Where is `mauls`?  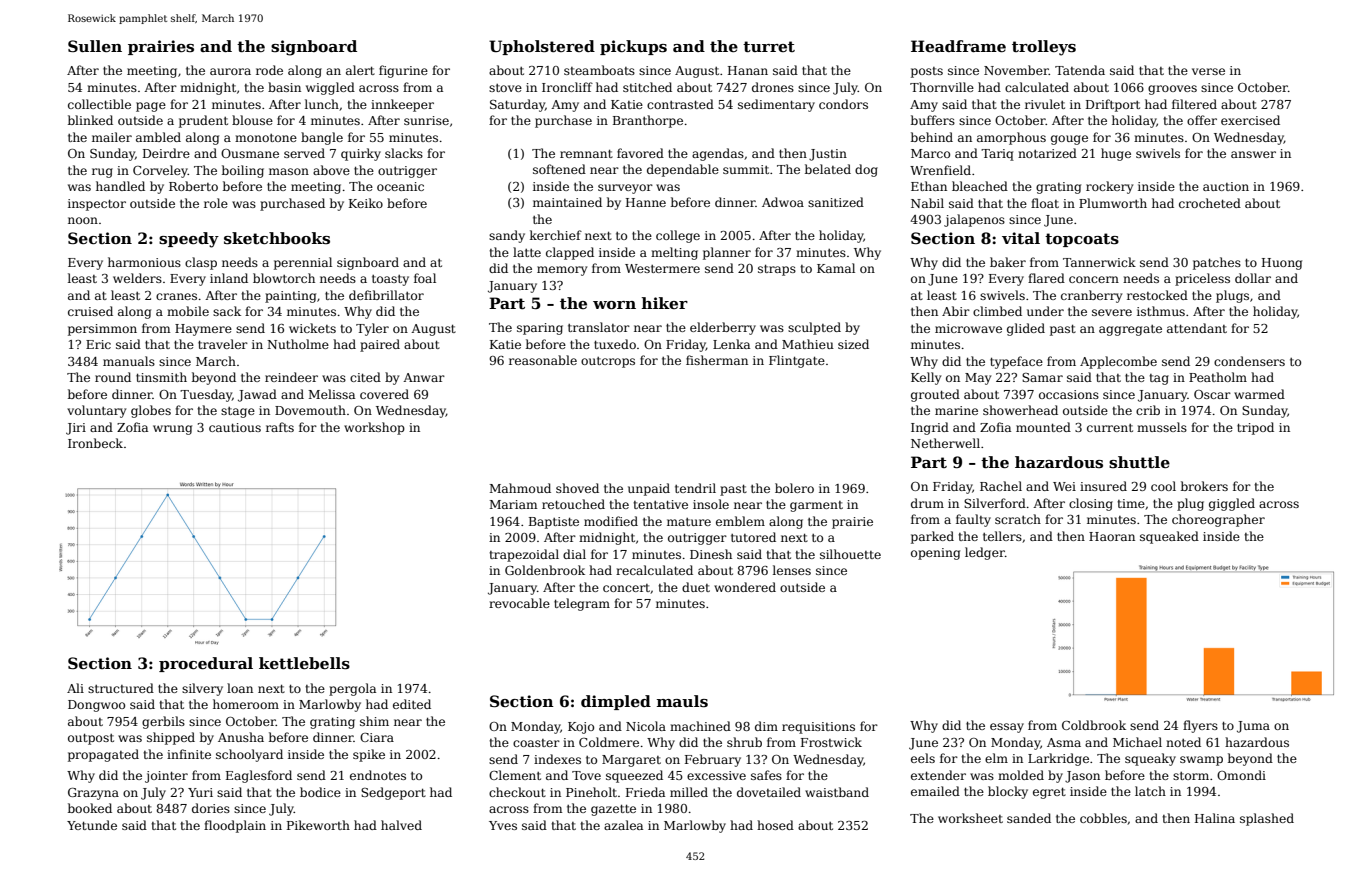
mauls is located at coordinates (682, 701).
